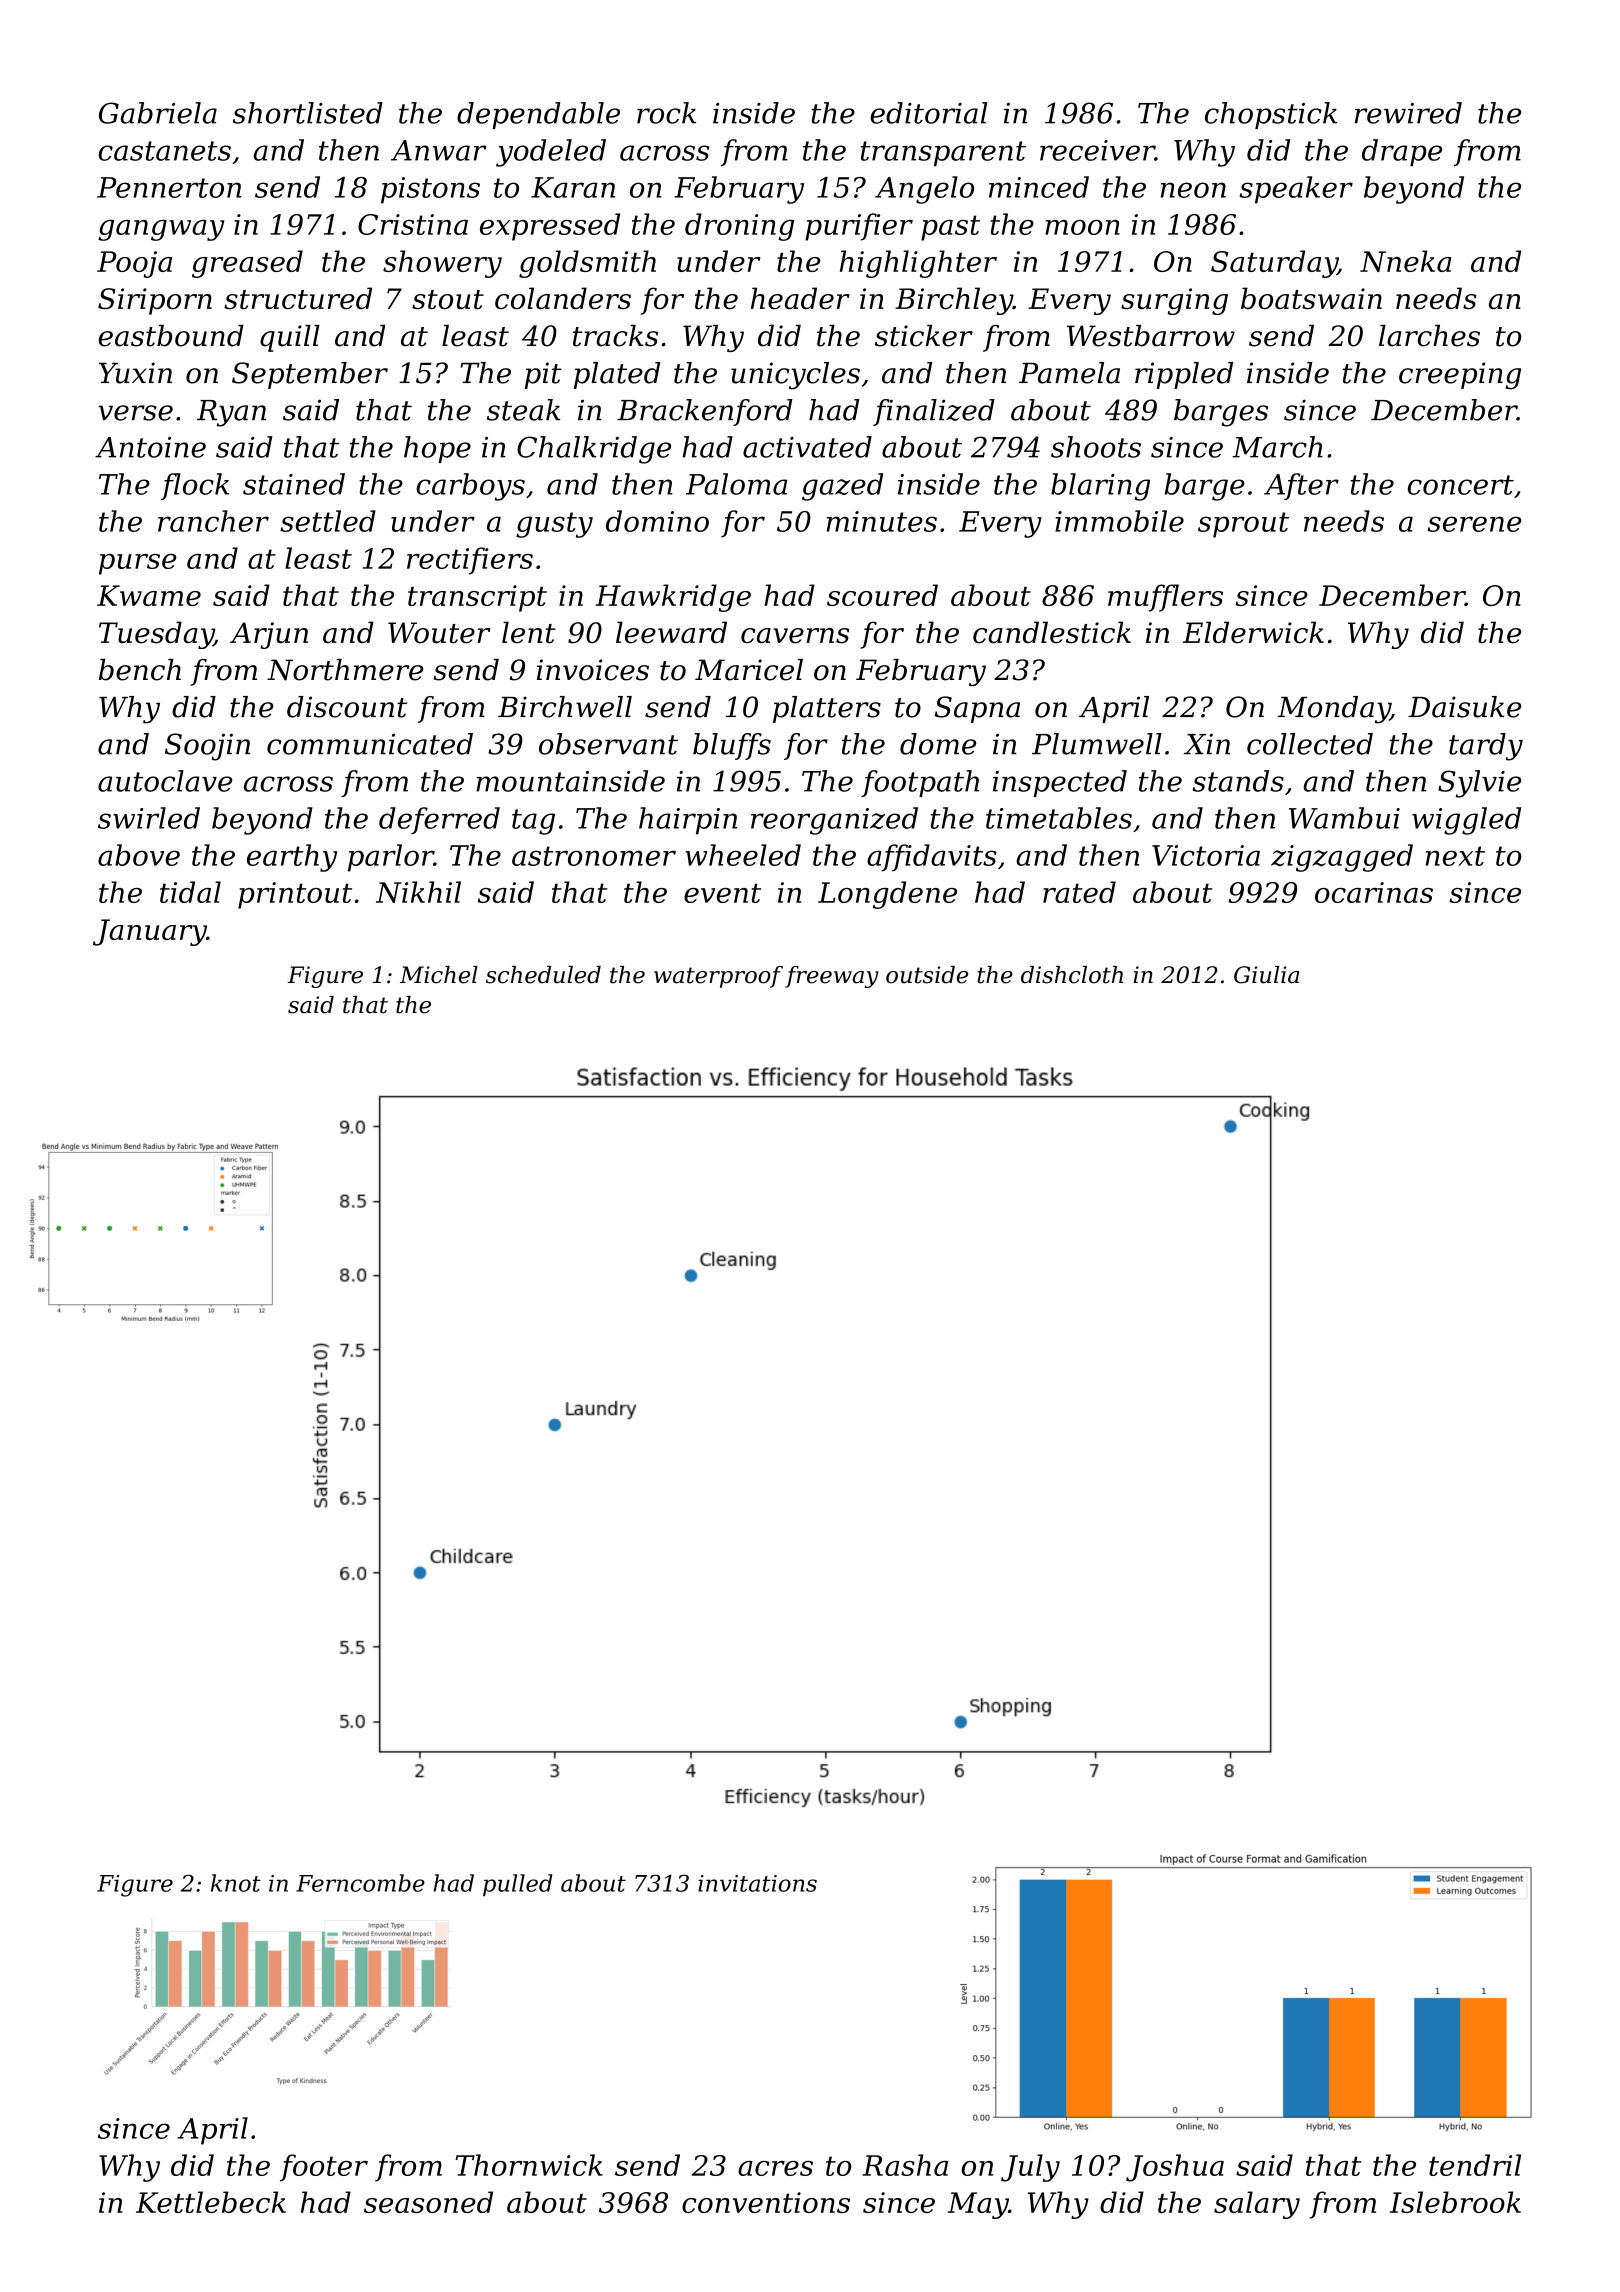 The height and width of the screenshot is (2292, 1620). Describe the element at coordinates (538, 115) in the screenshot. I see `dependable` at that location.
